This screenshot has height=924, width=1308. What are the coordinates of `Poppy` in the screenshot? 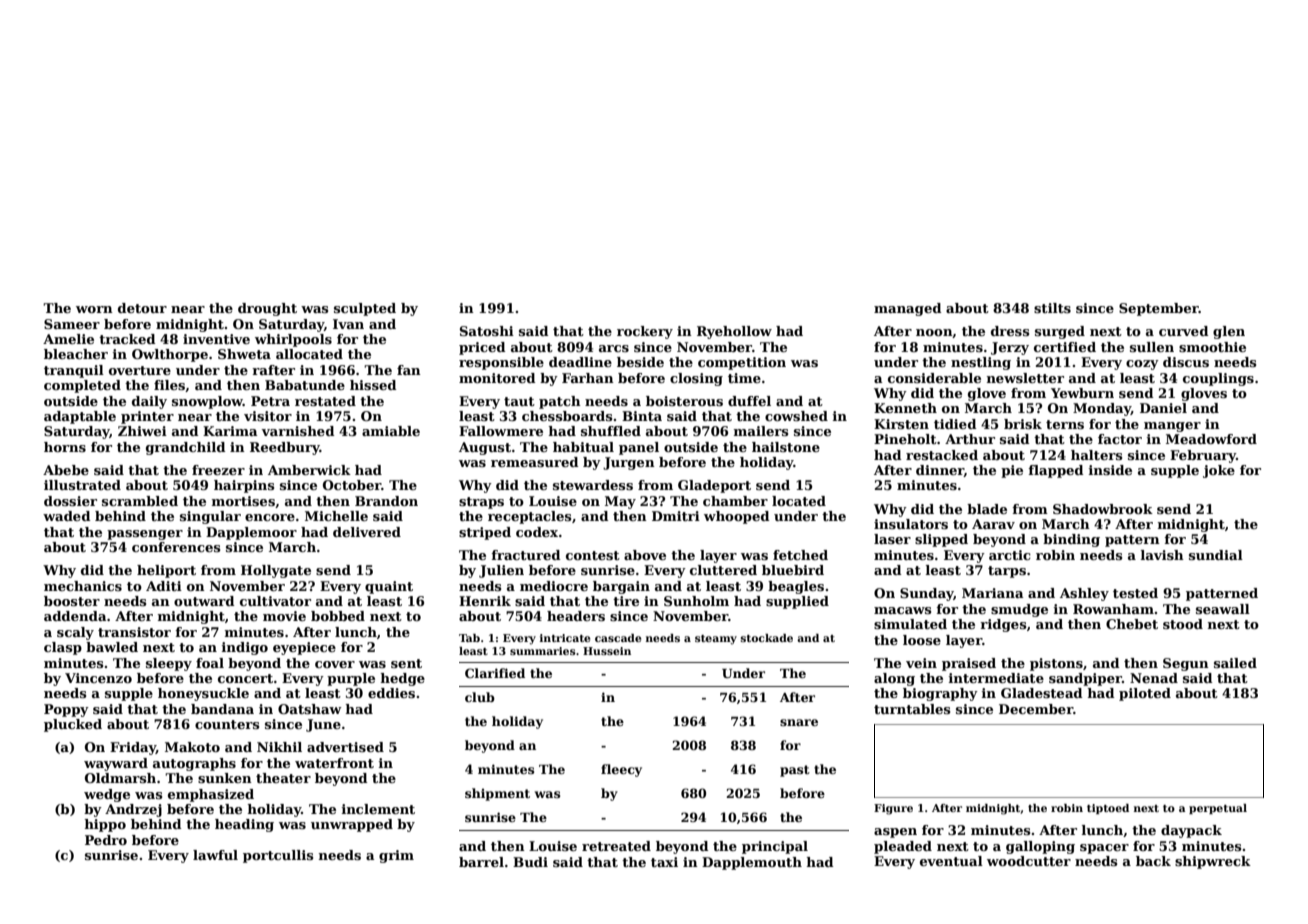 It's located at (66, 710).
